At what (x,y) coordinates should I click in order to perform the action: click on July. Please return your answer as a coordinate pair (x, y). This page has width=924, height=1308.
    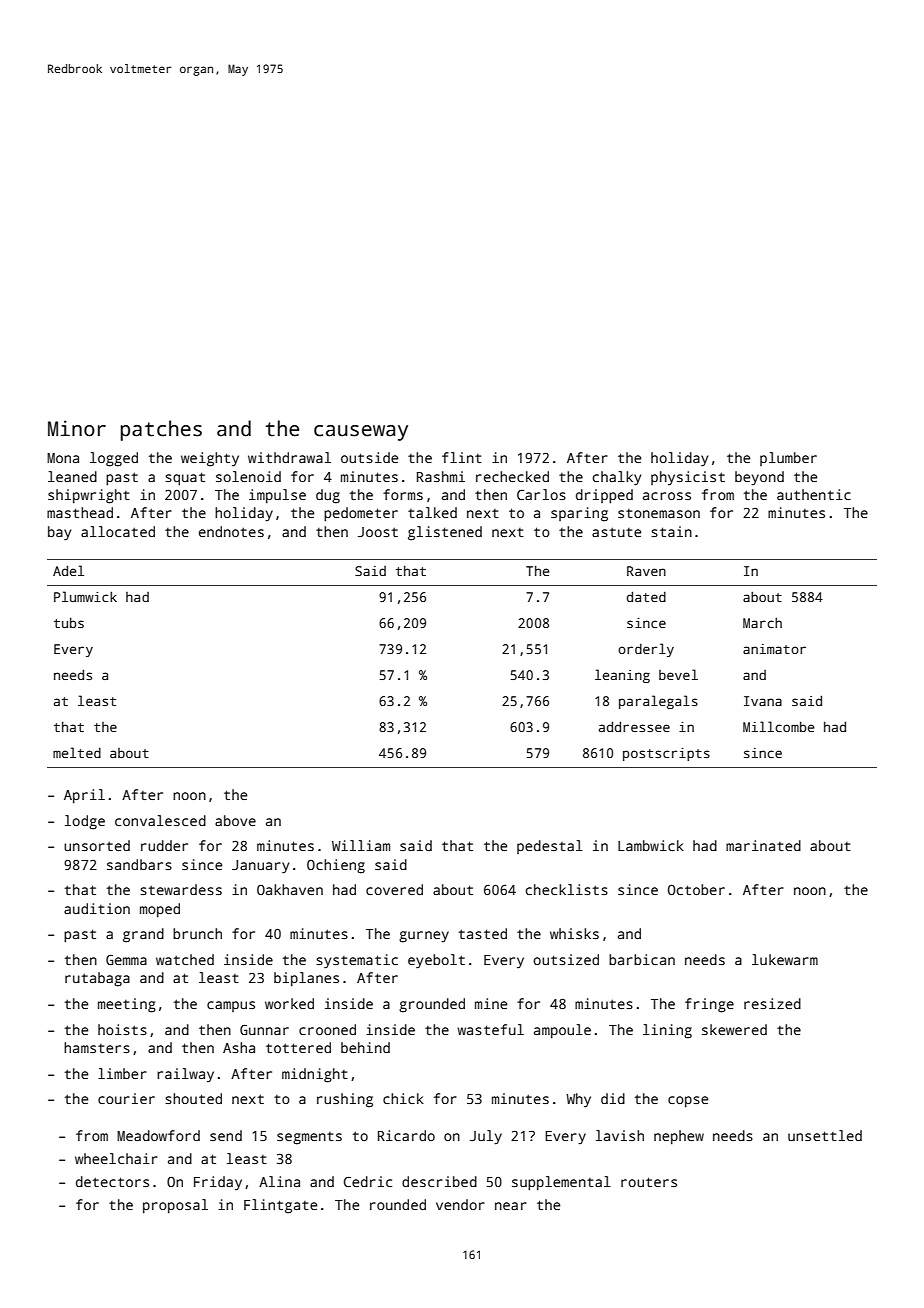
    Looking at the image, I should click on (486, 1137).
